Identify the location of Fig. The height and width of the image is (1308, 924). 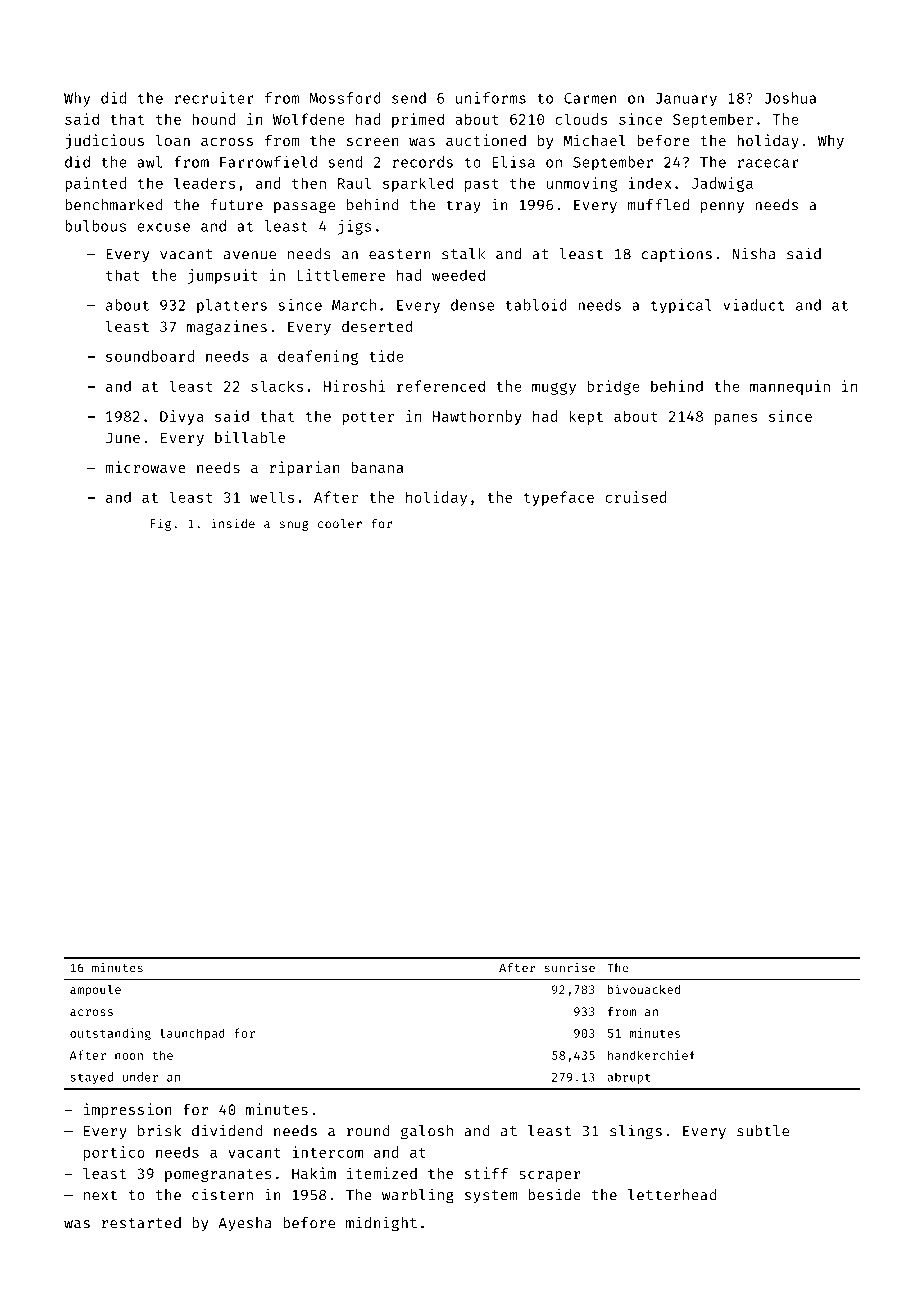
(160, 524).
